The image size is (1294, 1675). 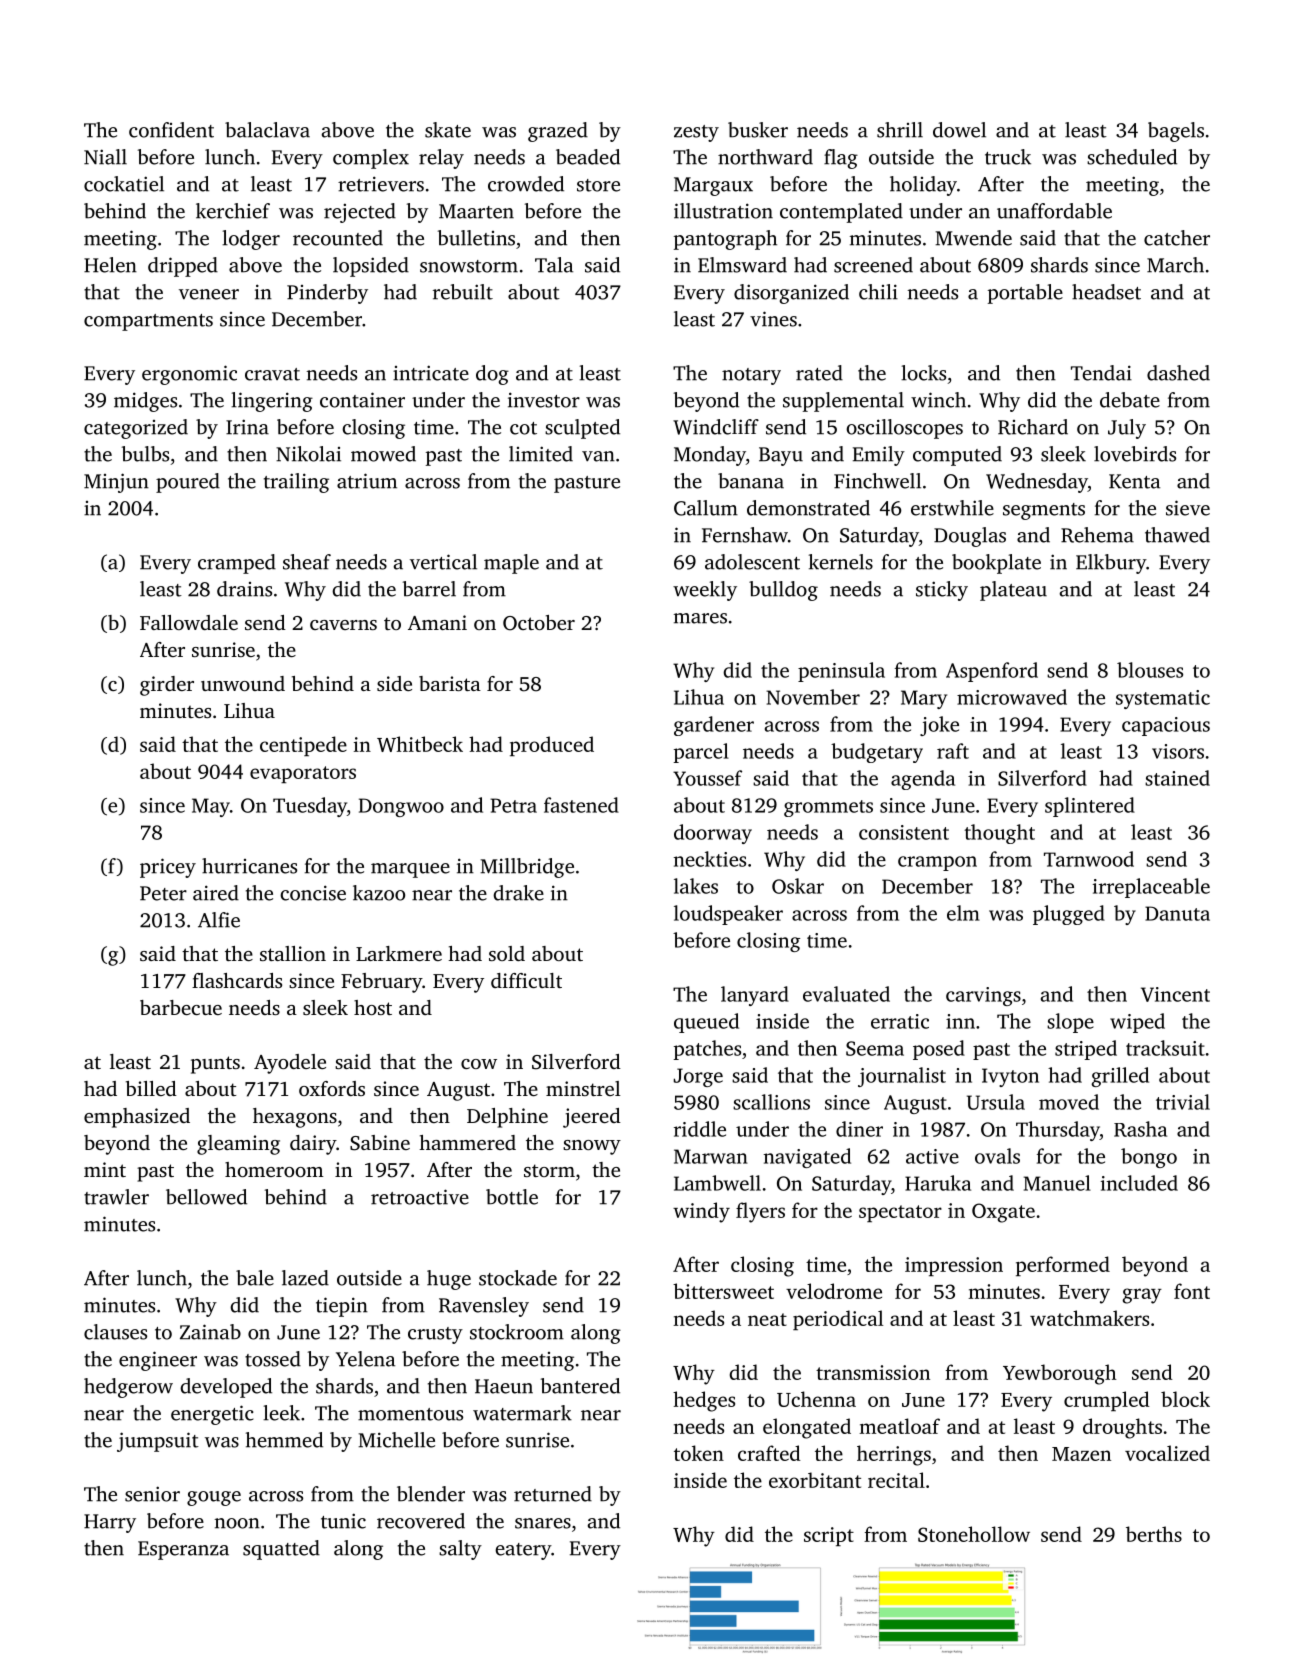 I want to click on dowel, so click(x=959, y=130).
